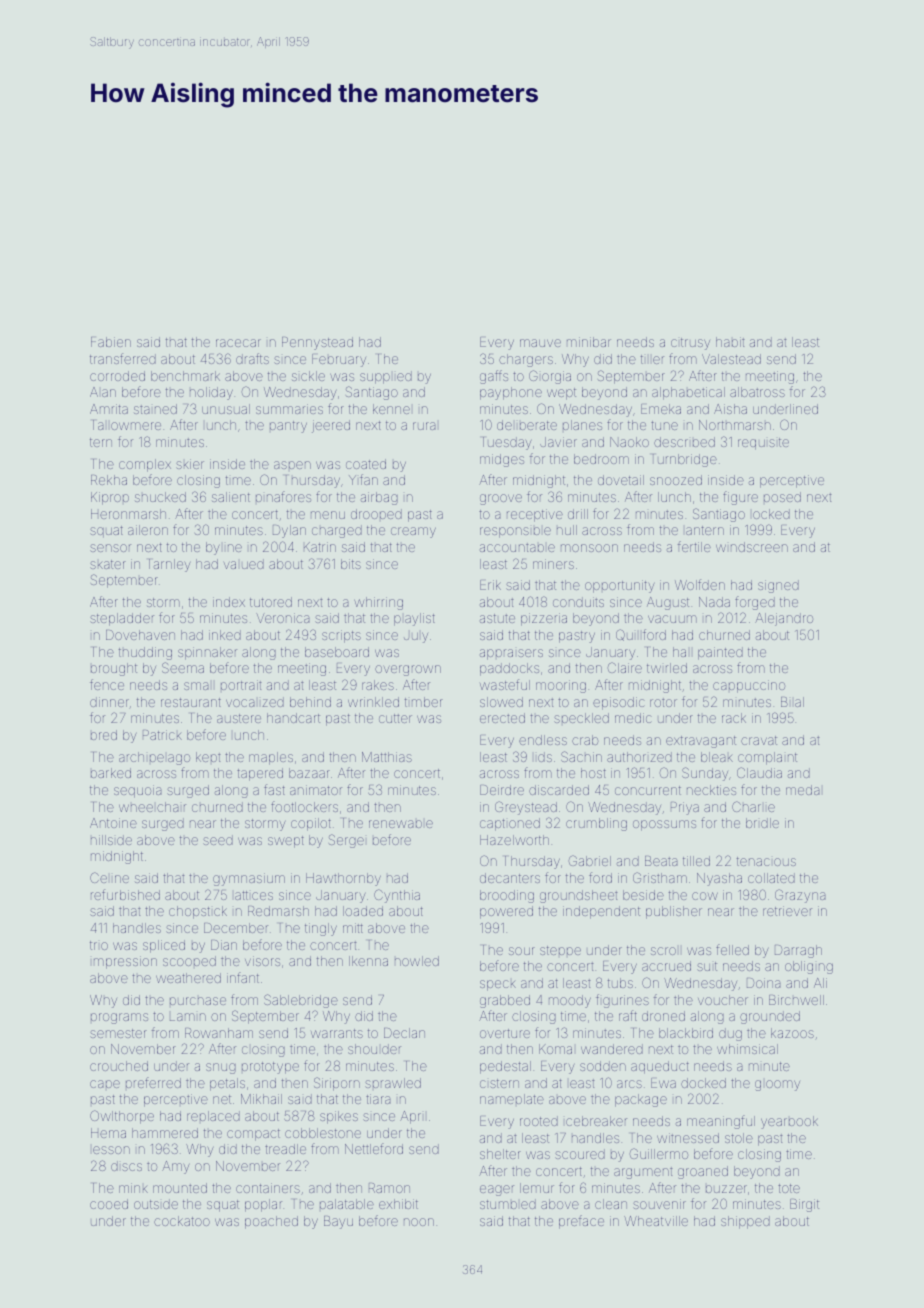 The image size is (924, 1308). I want to click on powered, so click(506, 912).
